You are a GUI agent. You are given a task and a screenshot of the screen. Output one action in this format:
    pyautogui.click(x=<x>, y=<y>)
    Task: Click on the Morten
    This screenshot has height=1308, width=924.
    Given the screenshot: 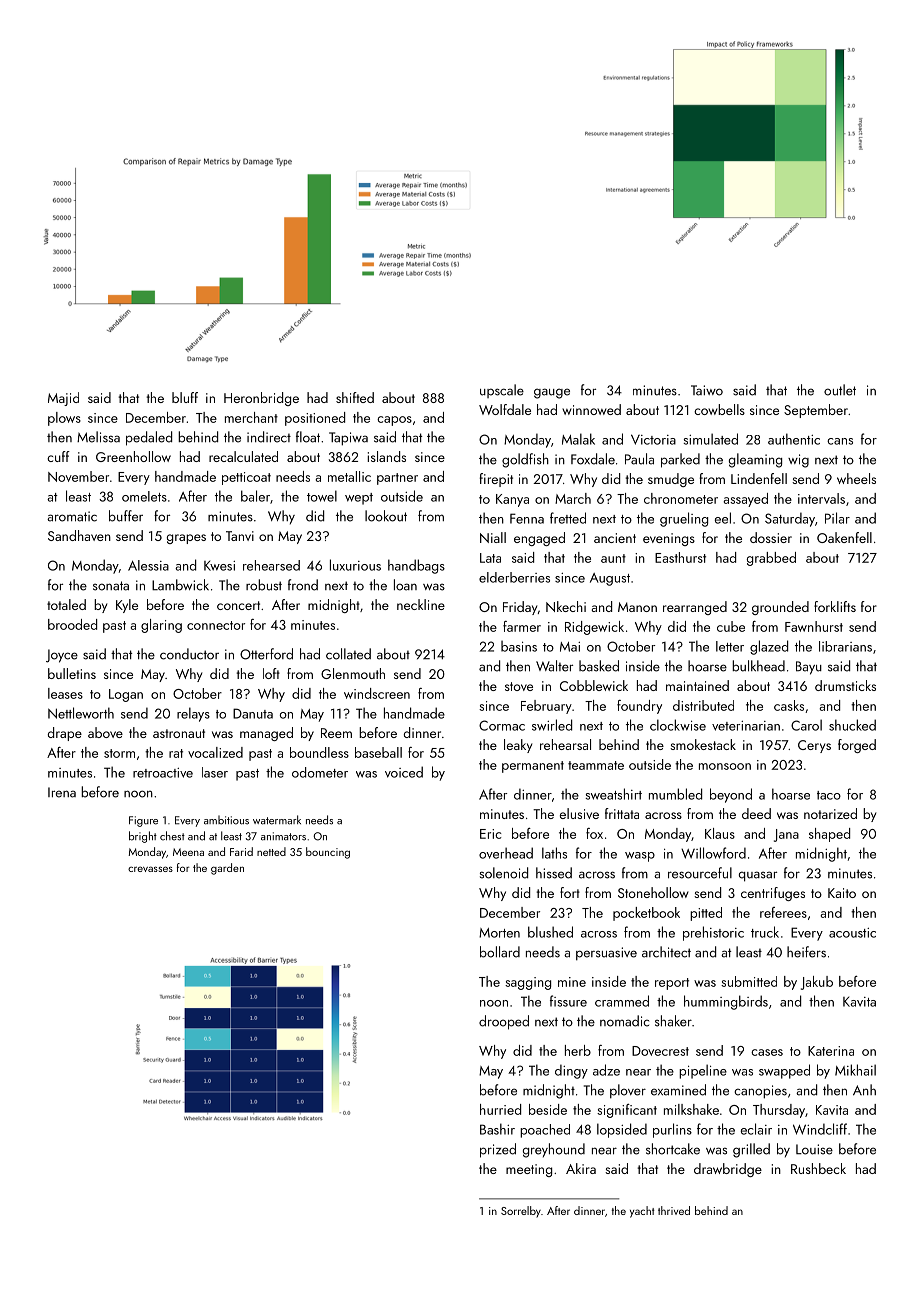 What is the action you would take?
    pyautogui.click(x=499, y=933)
